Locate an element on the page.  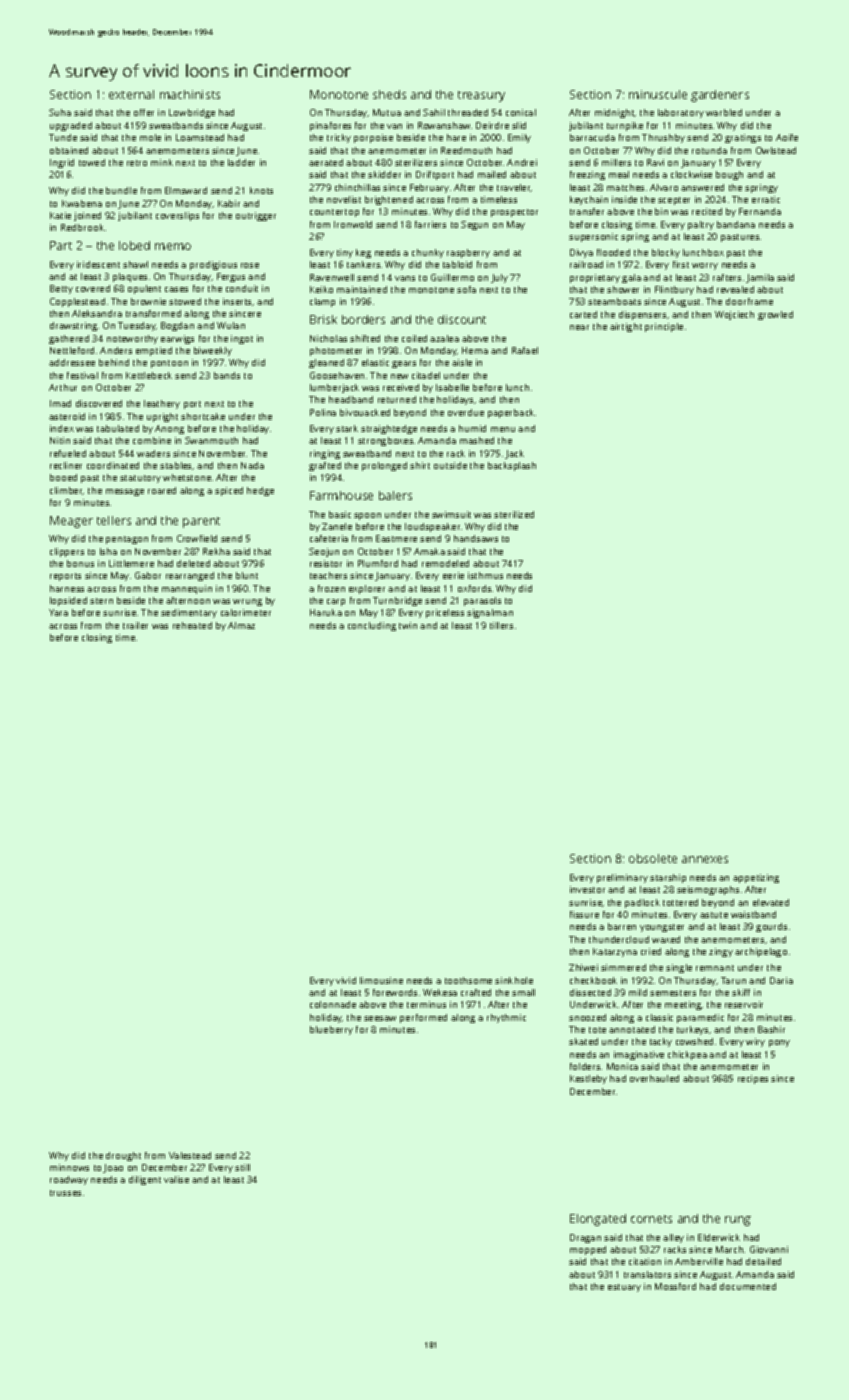
outside is located at coordinates (450, 465).
